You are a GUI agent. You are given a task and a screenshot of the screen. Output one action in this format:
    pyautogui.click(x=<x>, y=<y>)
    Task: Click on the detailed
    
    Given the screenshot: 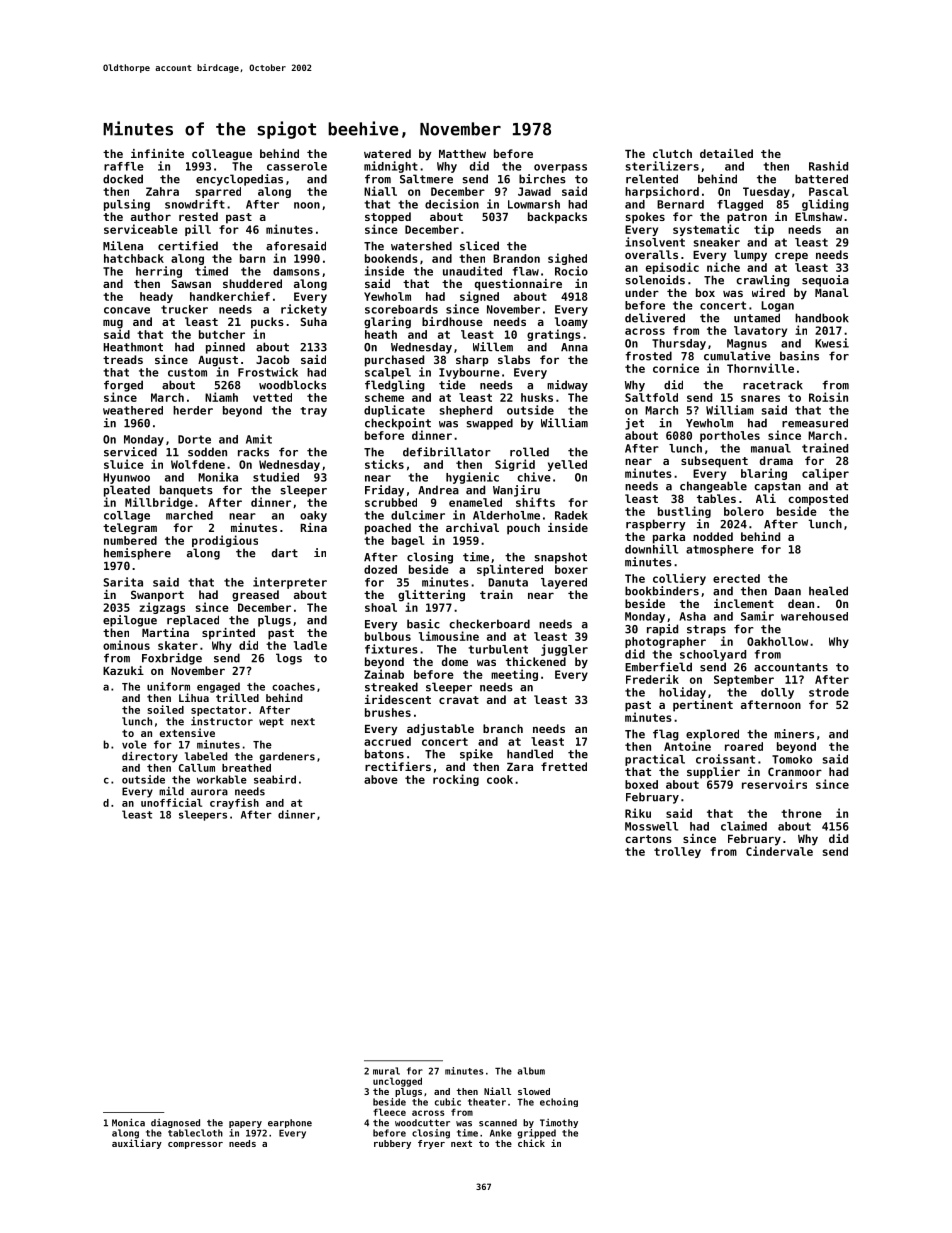 What is the action you would take?
    pyautogui.click(x=726, y=153)
